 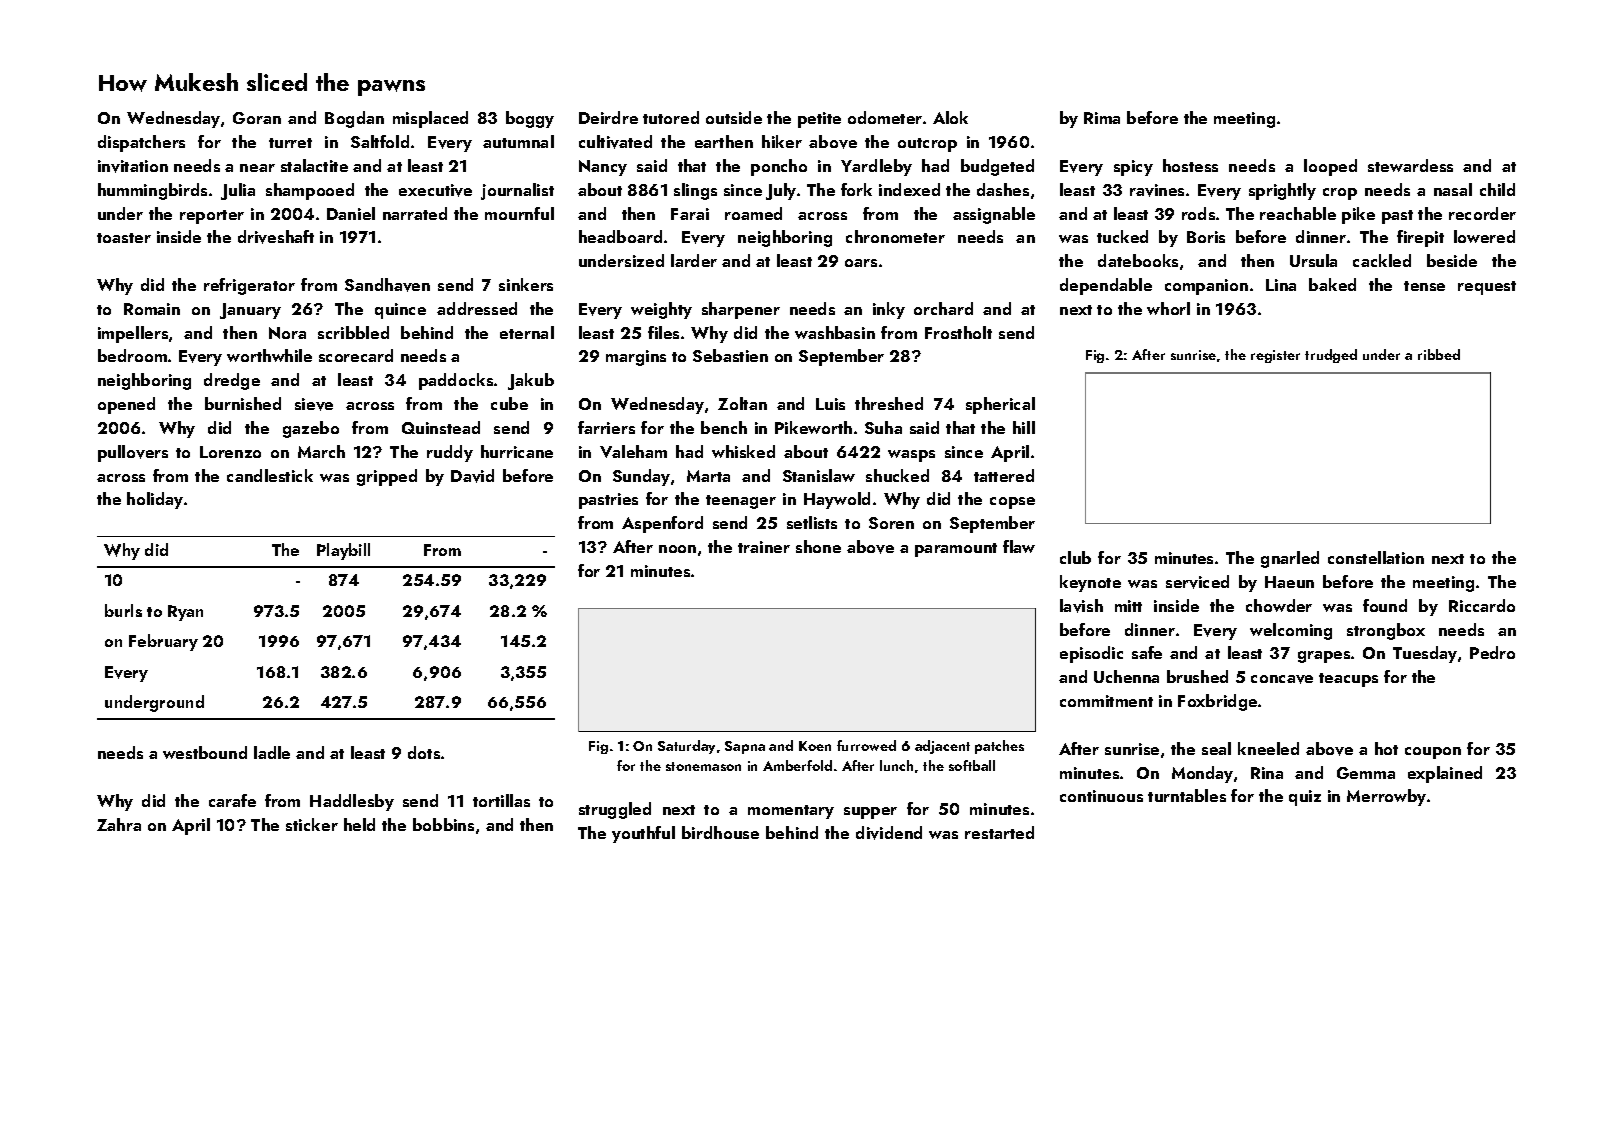 I want to click on child, so click(x=1497, y=189).
